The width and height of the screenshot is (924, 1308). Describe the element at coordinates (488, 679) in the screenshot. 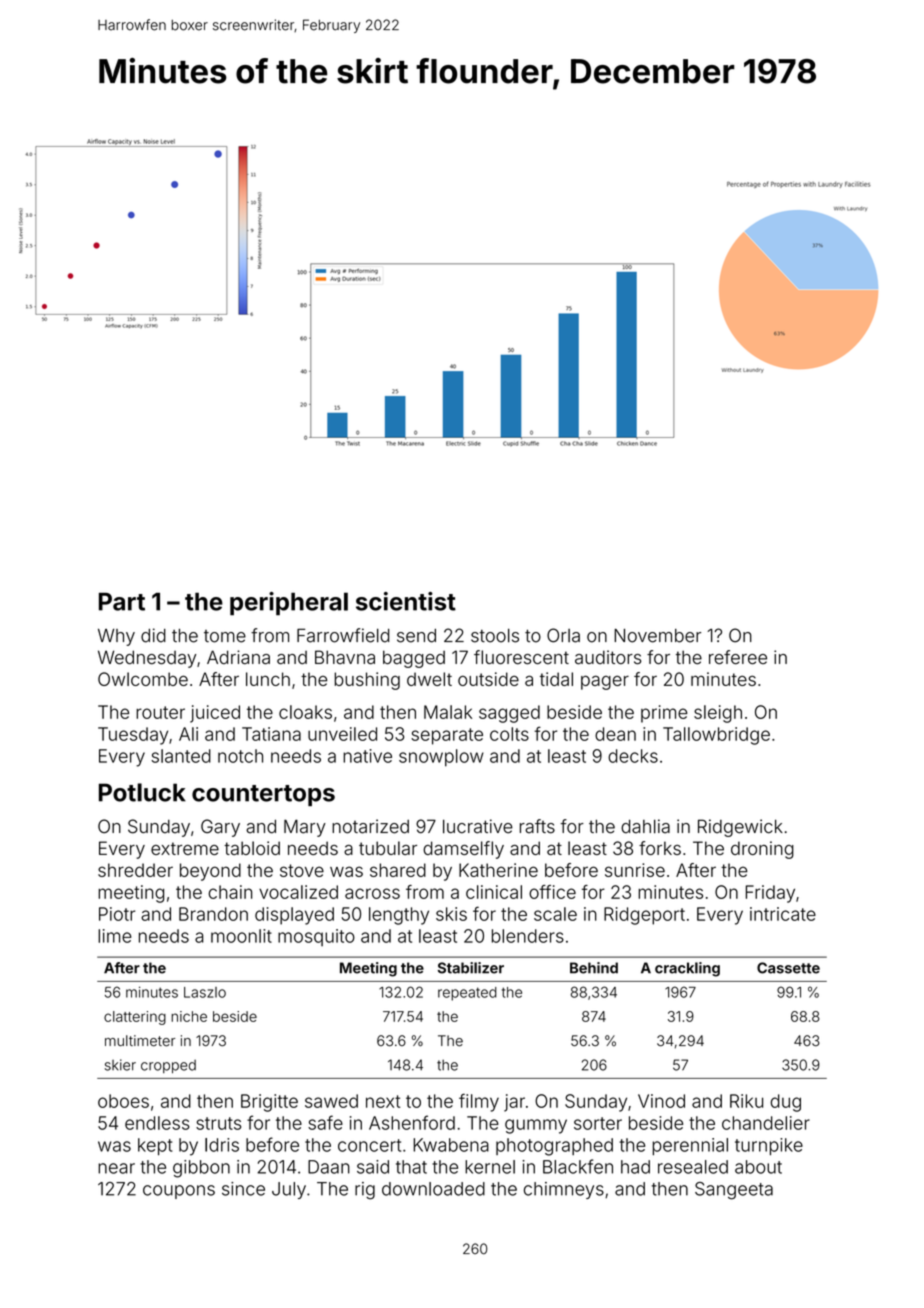

I see `outside` at that location.
